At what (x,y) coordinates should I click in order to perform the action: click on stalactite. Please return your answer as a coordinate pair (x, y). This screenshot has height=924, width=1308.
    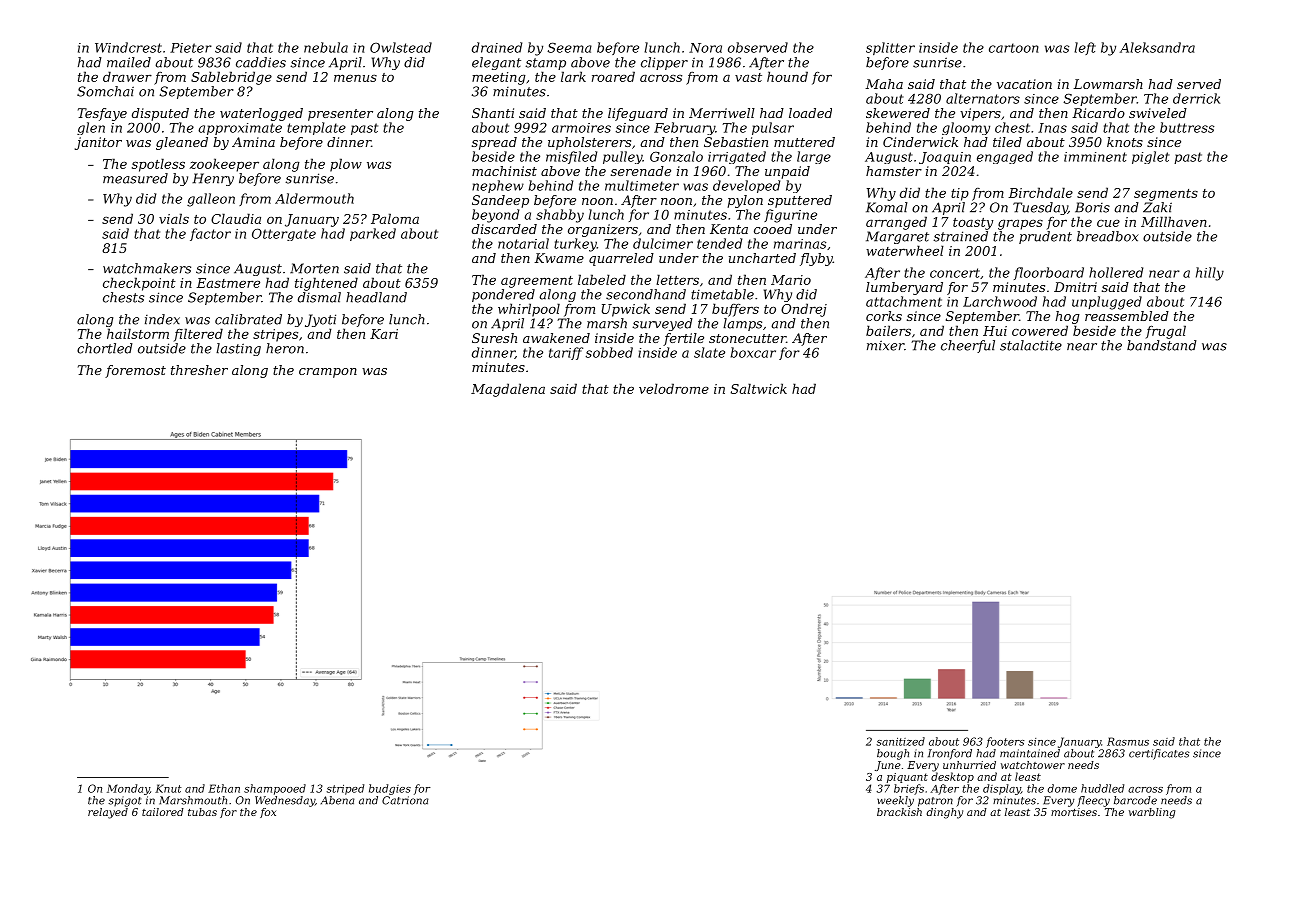
    Looking at the image, I should click on (1031, 345).
